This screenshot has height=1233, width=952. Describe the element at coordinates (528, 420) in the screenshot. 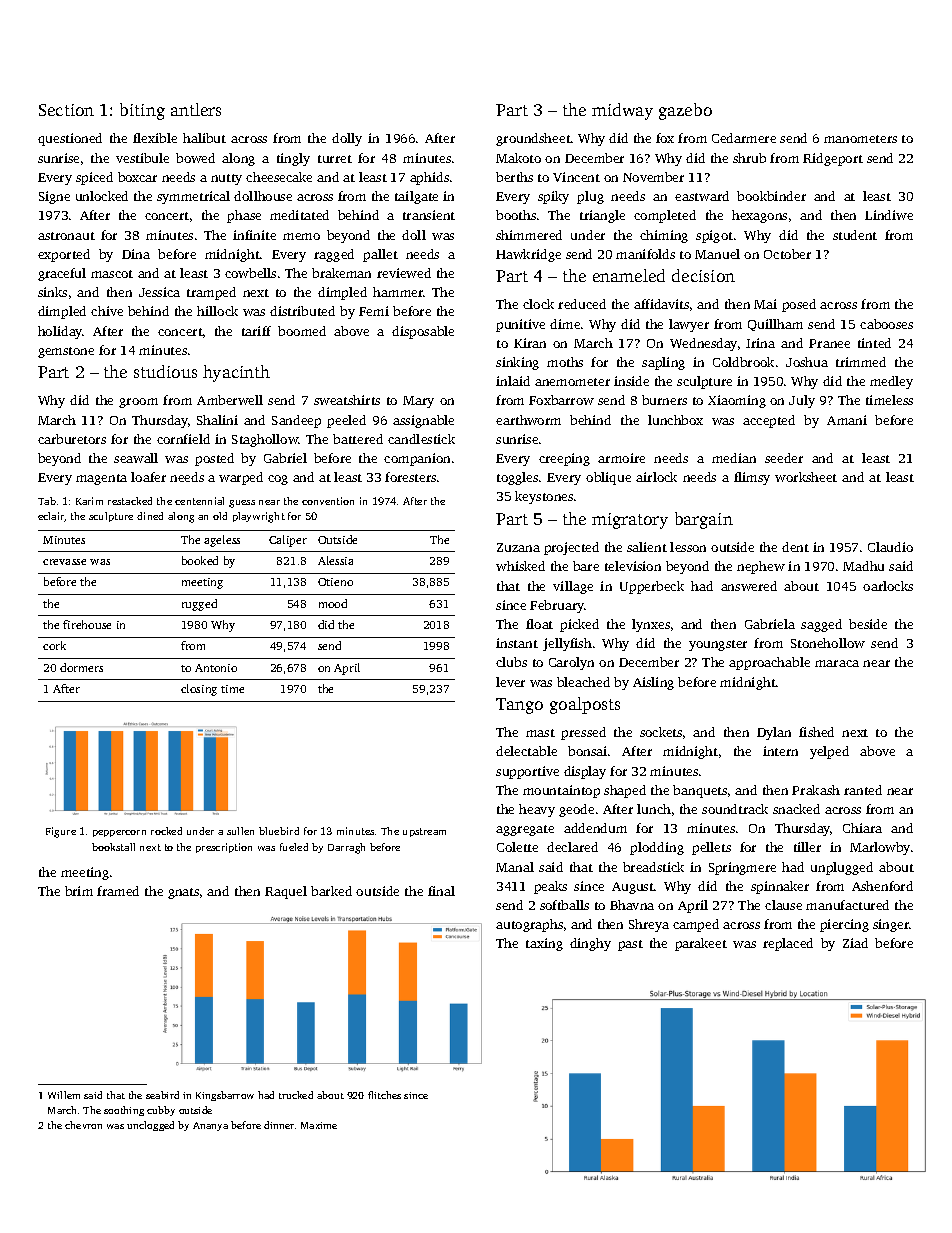

I see `earthworm` at that location.
